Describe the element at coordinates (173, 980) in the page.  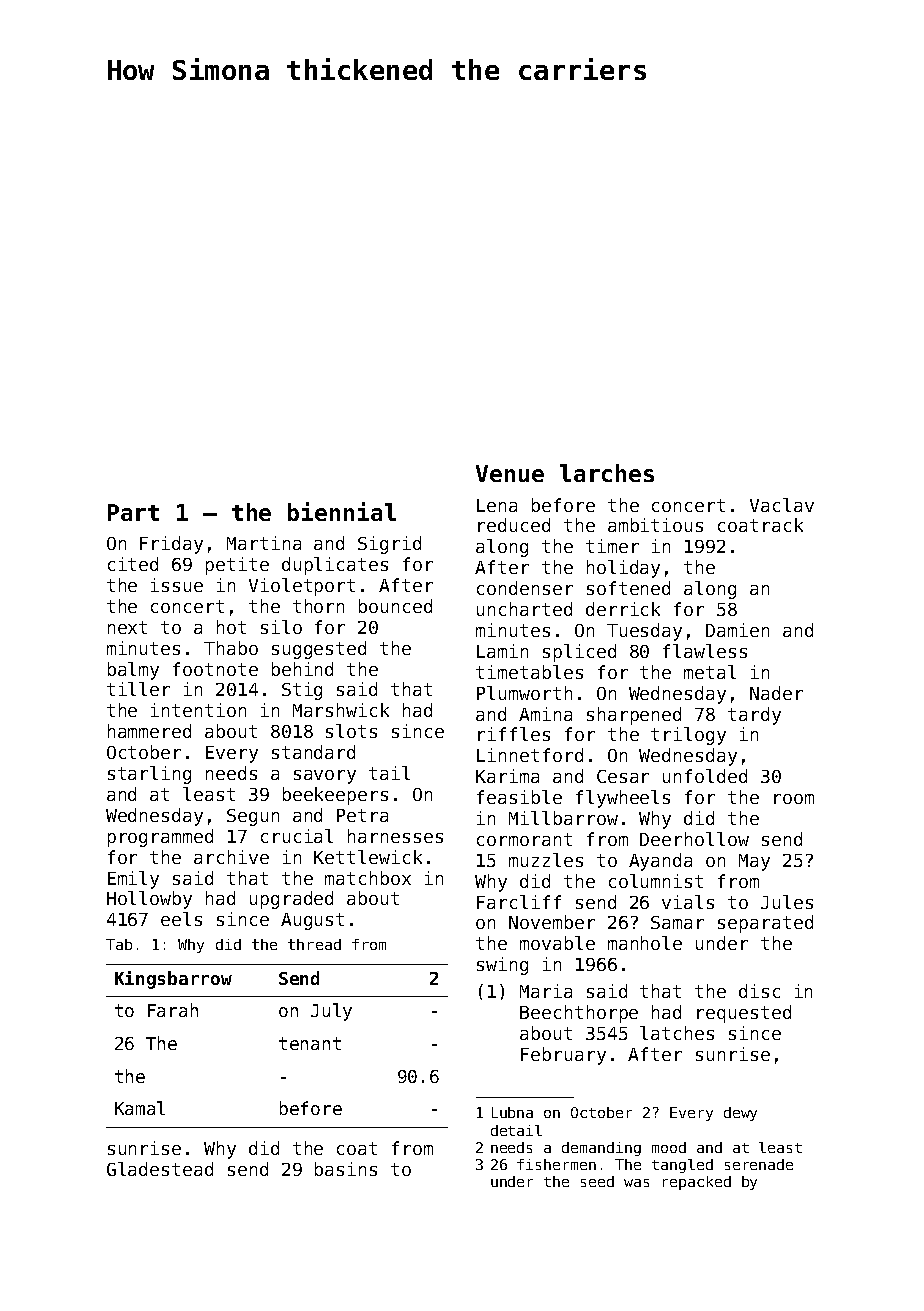
I see `Kingsbarrow` at that location.
